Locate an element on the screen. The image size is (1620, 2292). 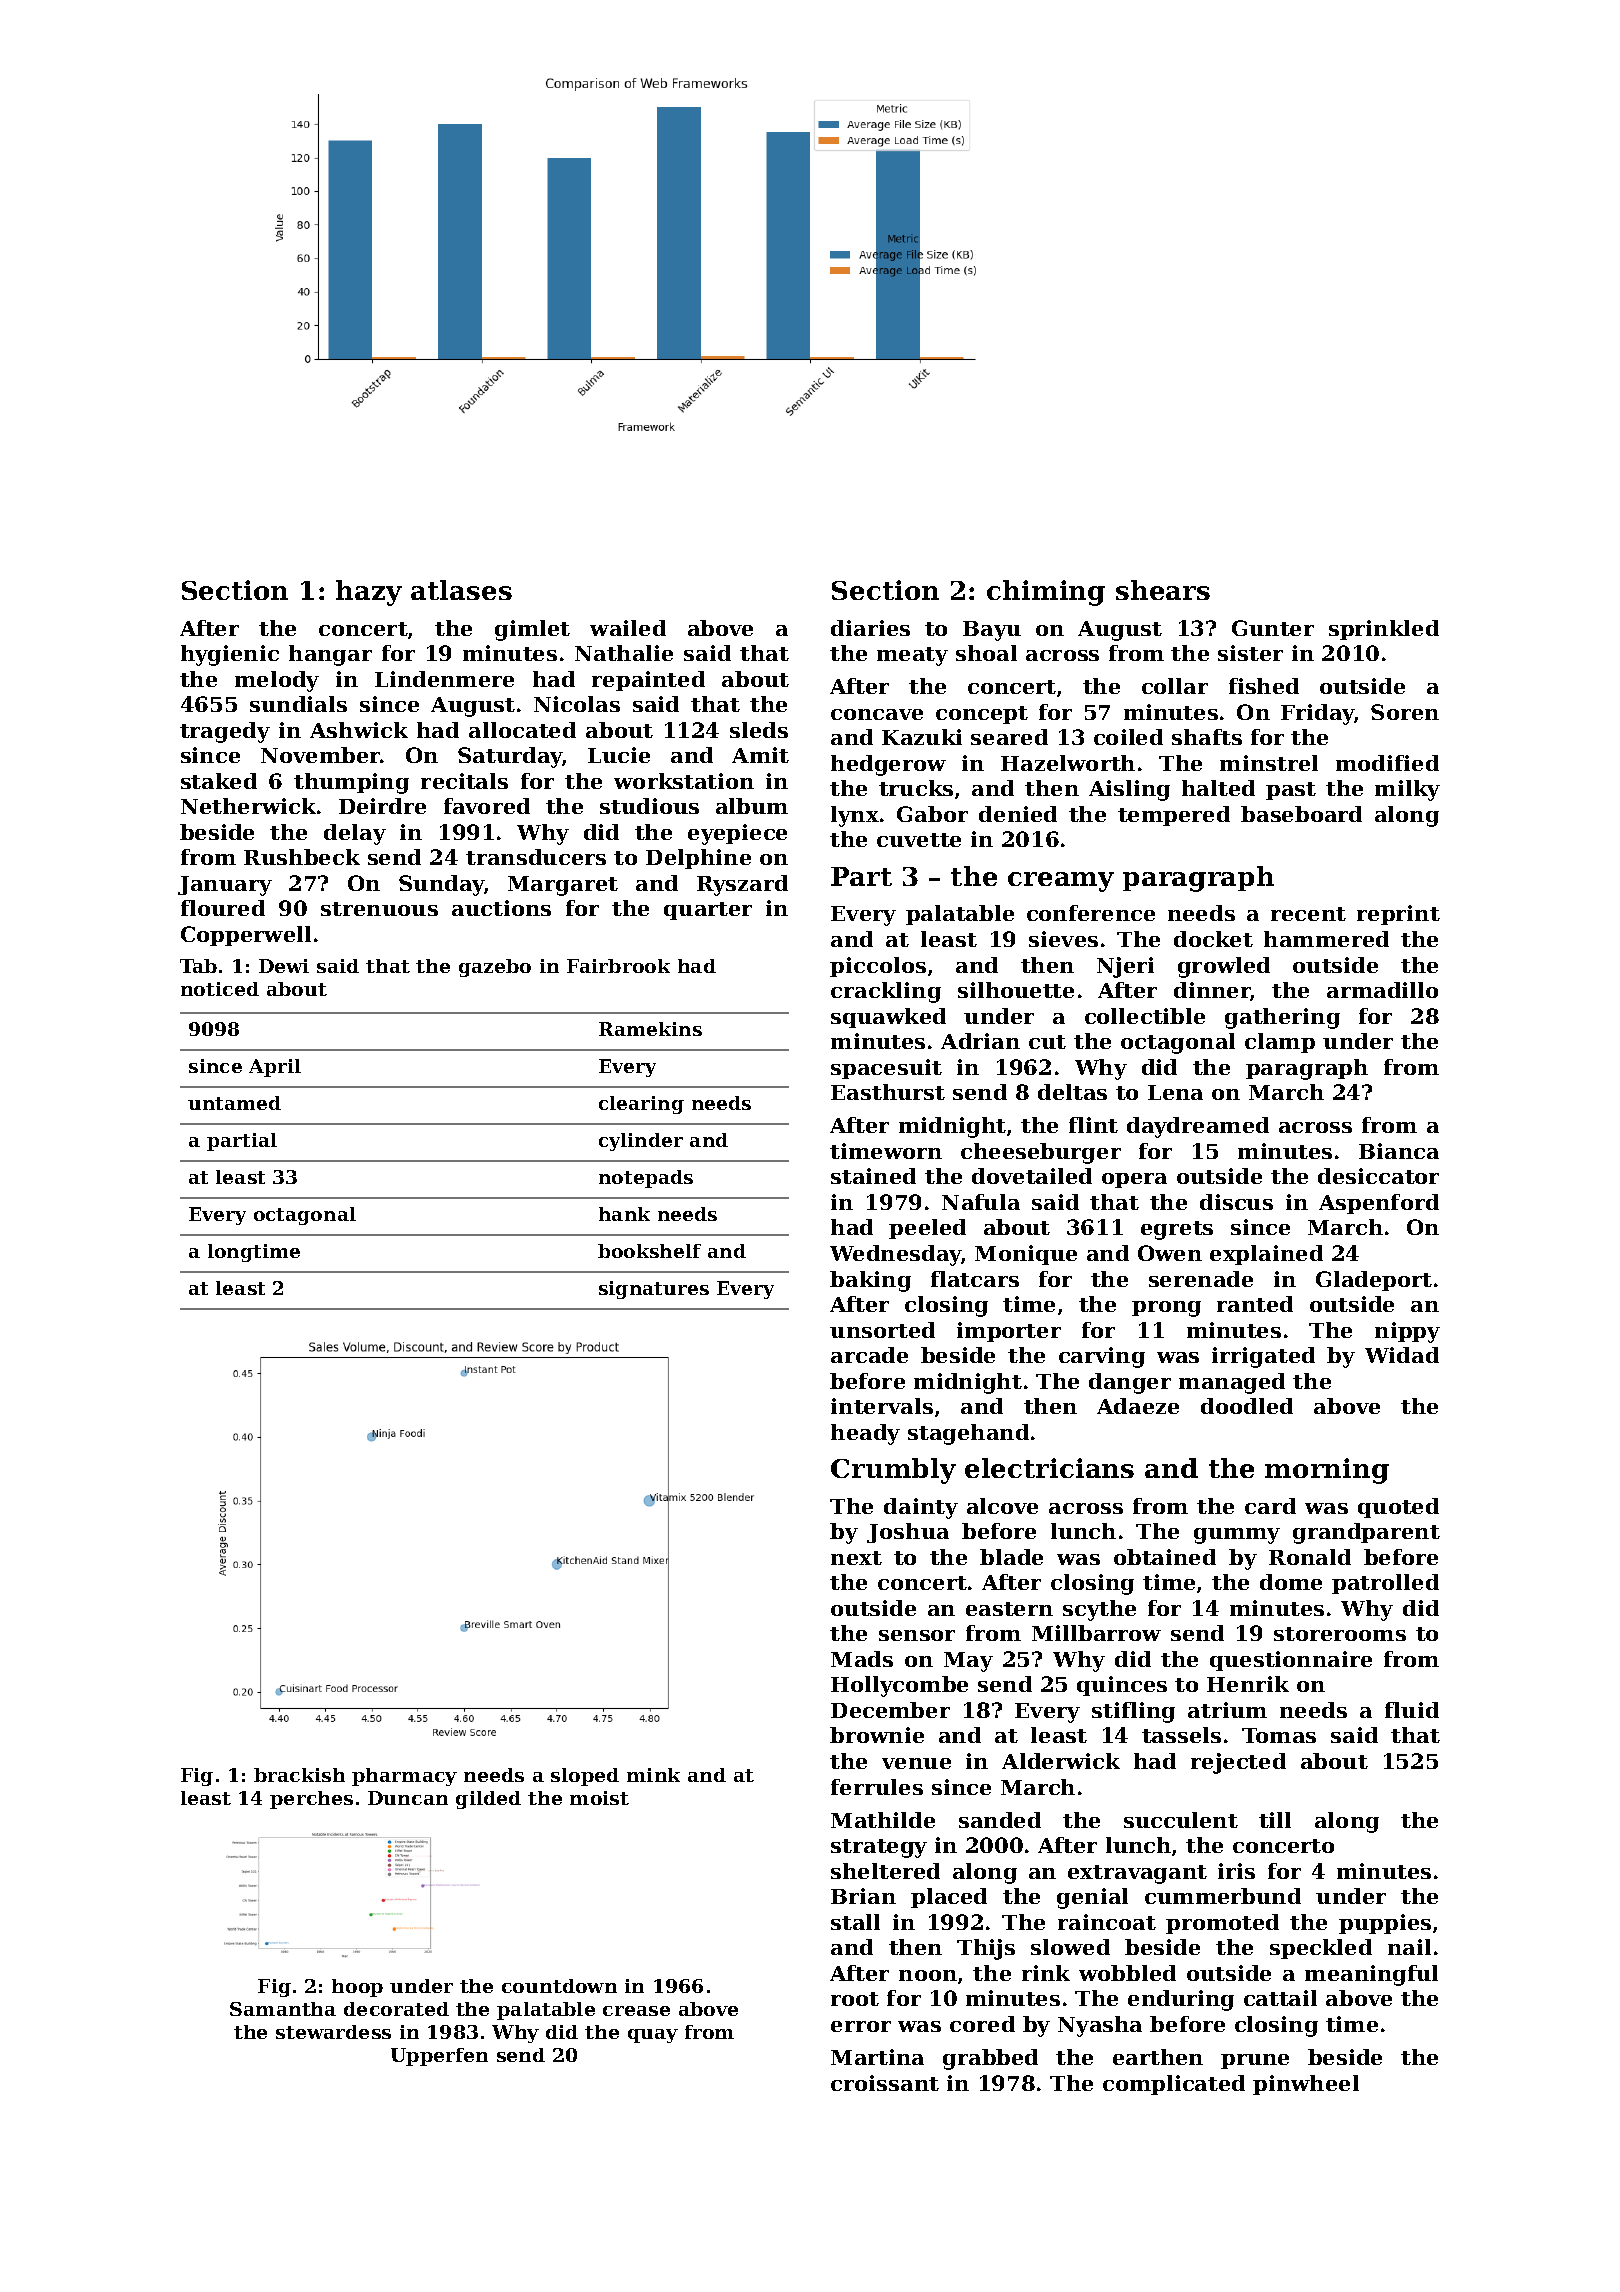
brackish is located at coordinates (299, 1775).
